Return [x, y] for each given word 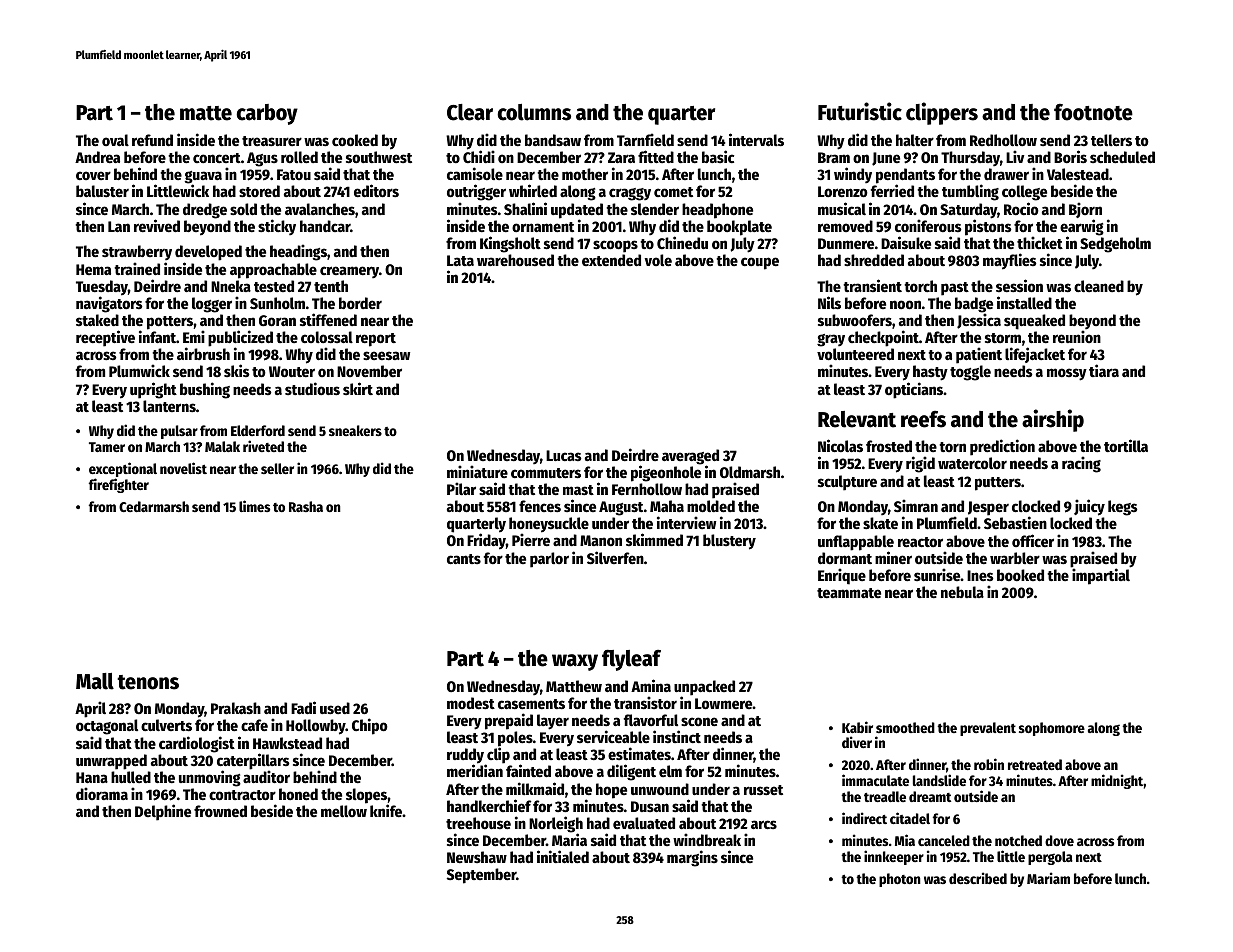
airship [1053, 420]
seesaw [386, 355]
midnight [1117, 781]
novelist [183, 468]
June [886, 159]
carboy [267, 114]
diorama [102, 793]
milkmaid [535, 788]
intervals [756, 139]
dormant [845, 558]
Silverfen [615, 557]
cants [464, 559]
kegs [1123, 508]
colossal [327, 337]
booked [1020, 575]
